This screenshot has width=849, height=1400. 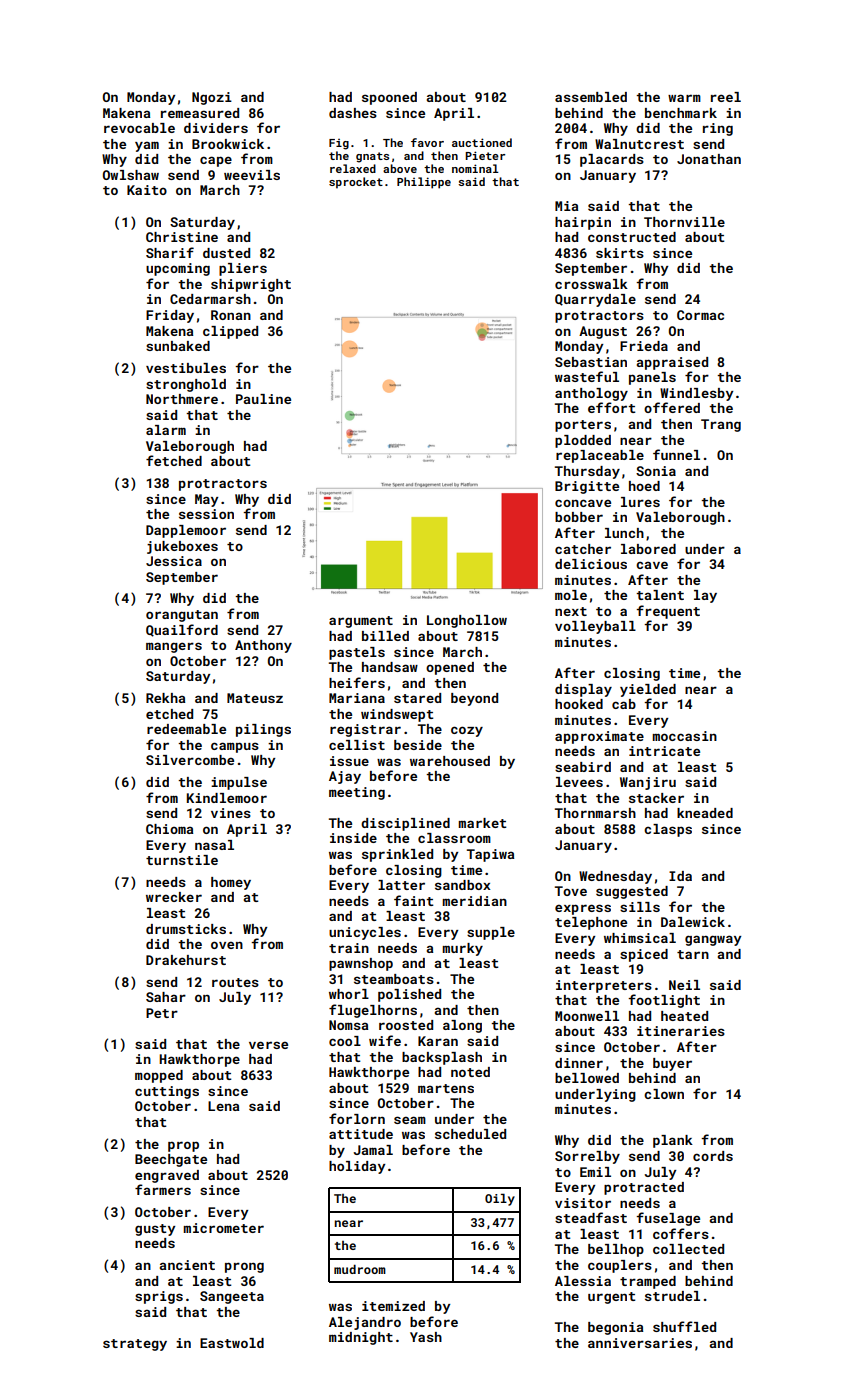 I want to click on seabird, so click(x=583, y=767).
